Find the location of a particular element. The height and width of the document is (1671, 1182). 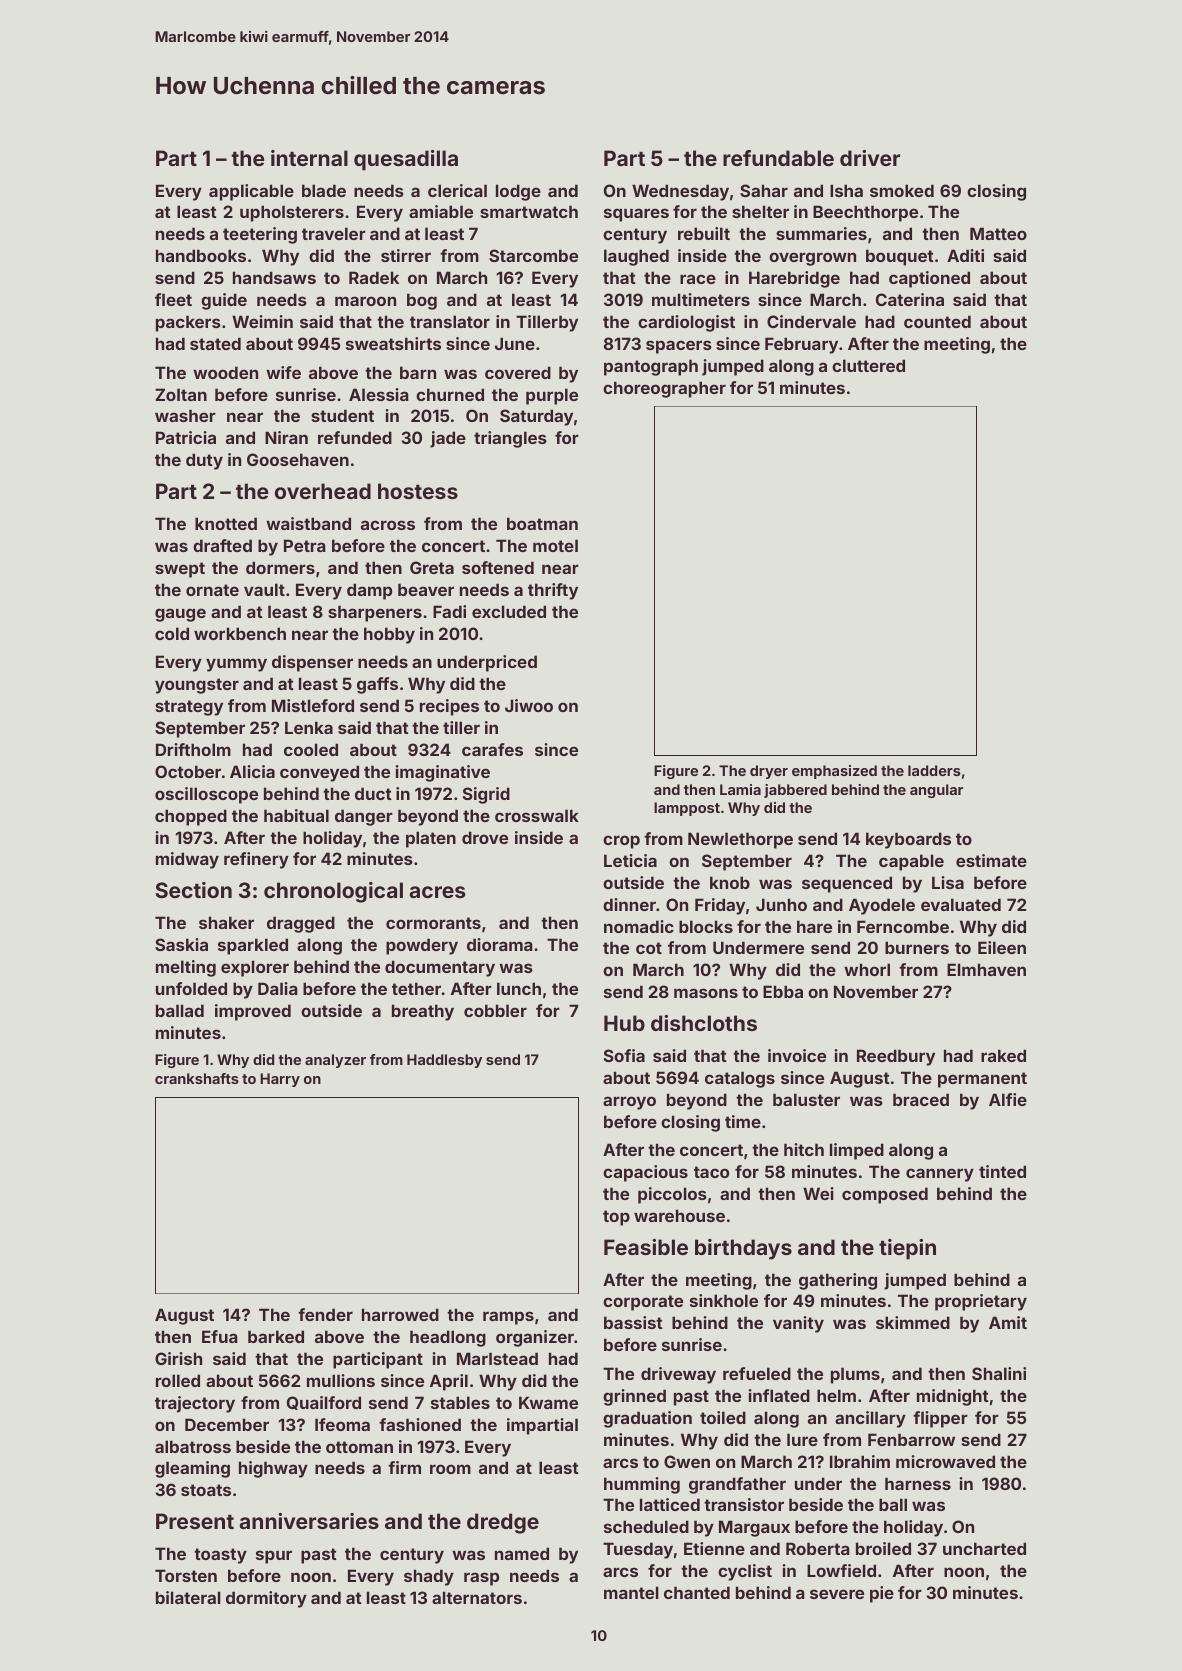

evaluated is located at coordinates (961, 904).
